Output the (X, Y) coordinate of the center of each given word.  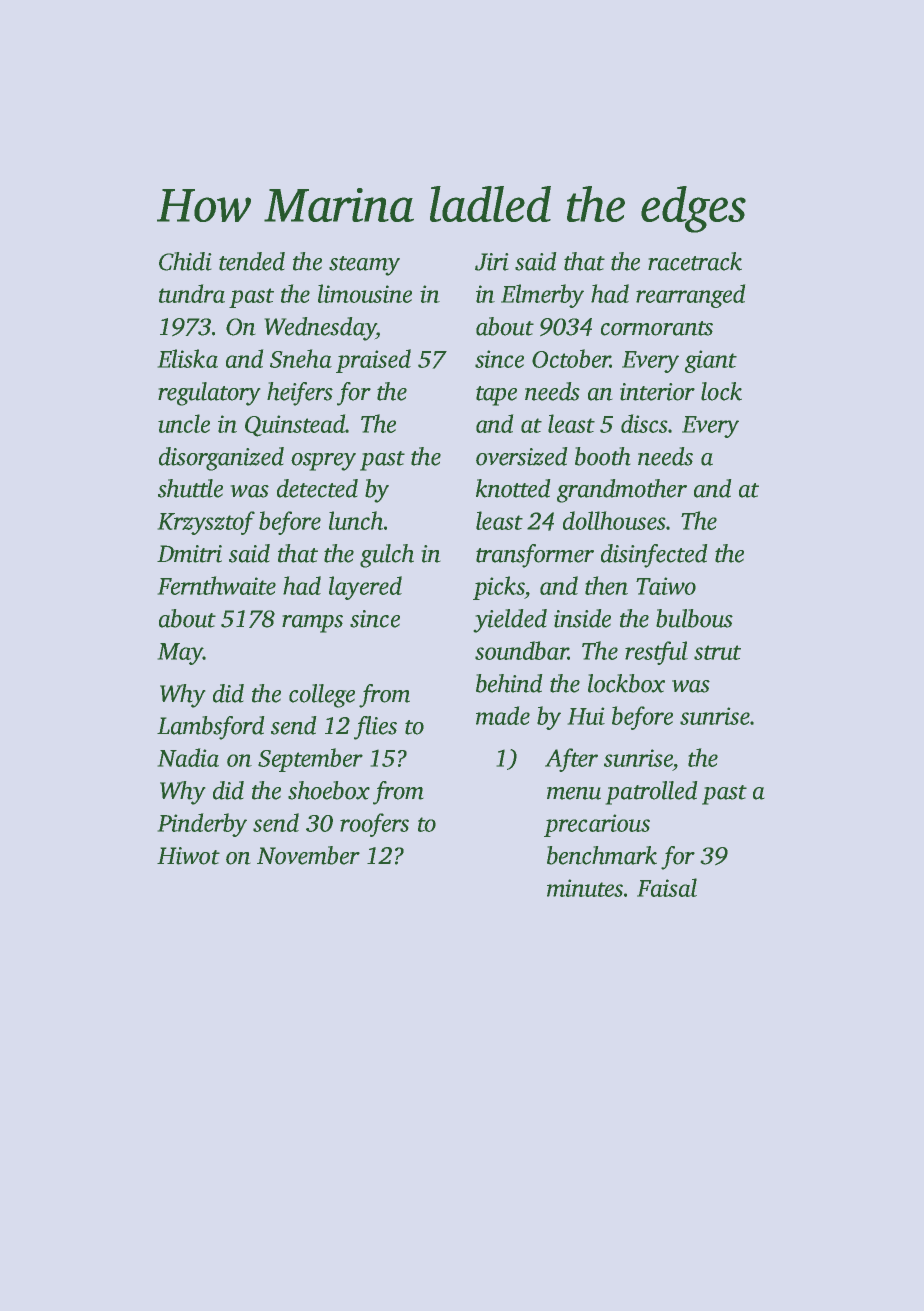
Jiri (492, 262)
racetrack (695, 261)
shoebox (329, 790)
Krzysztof (206, 523)
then (606, 585)
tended (252, 261)
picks (499, 588)
